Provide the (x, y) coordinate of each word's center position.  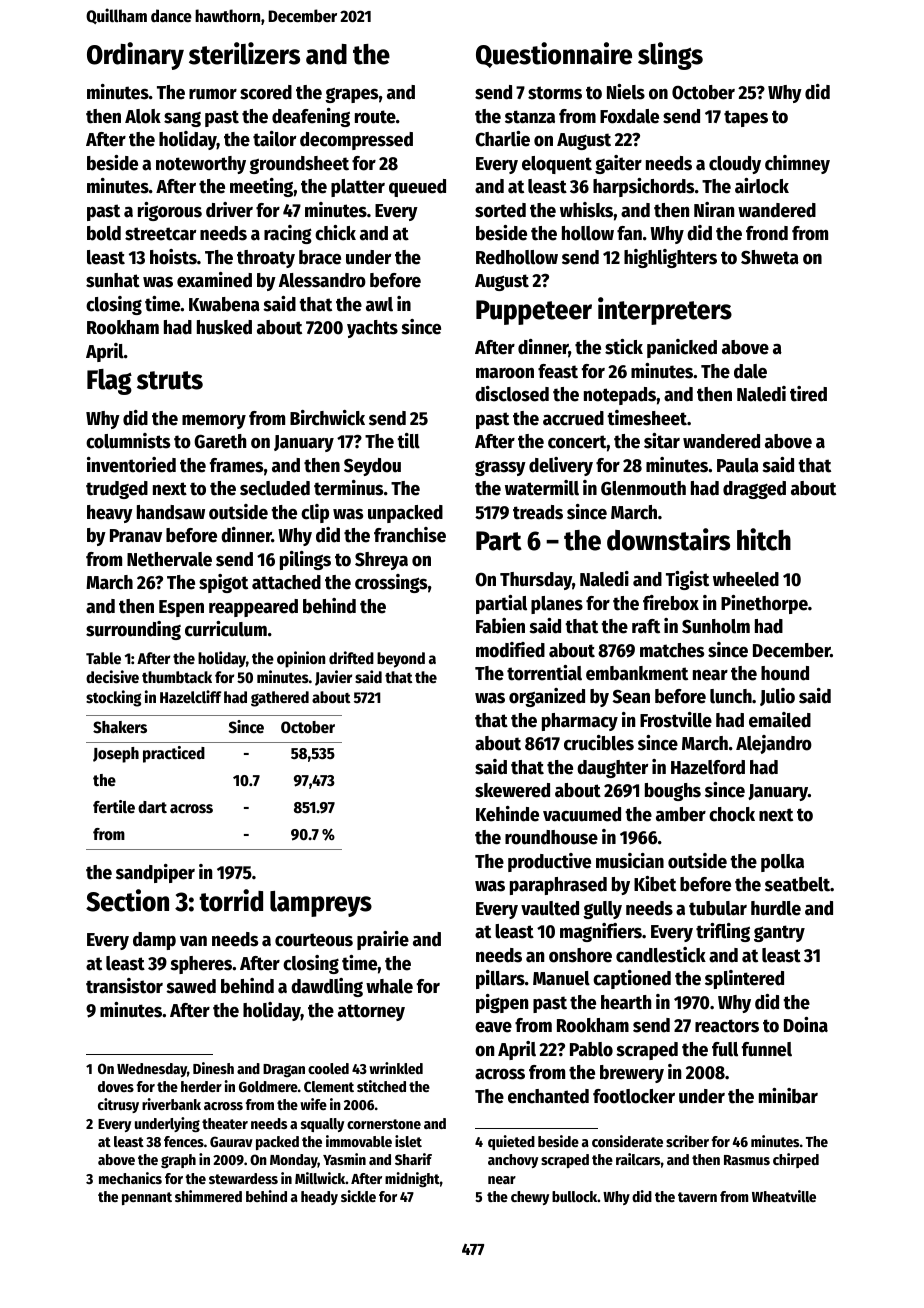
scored (266, 92)
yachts (372, 329)
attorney (371, 1012)
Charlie (502, 139)
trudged (117, 490)
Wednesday (152, 1070)
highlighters (670, 258)
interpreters (665, 311)
